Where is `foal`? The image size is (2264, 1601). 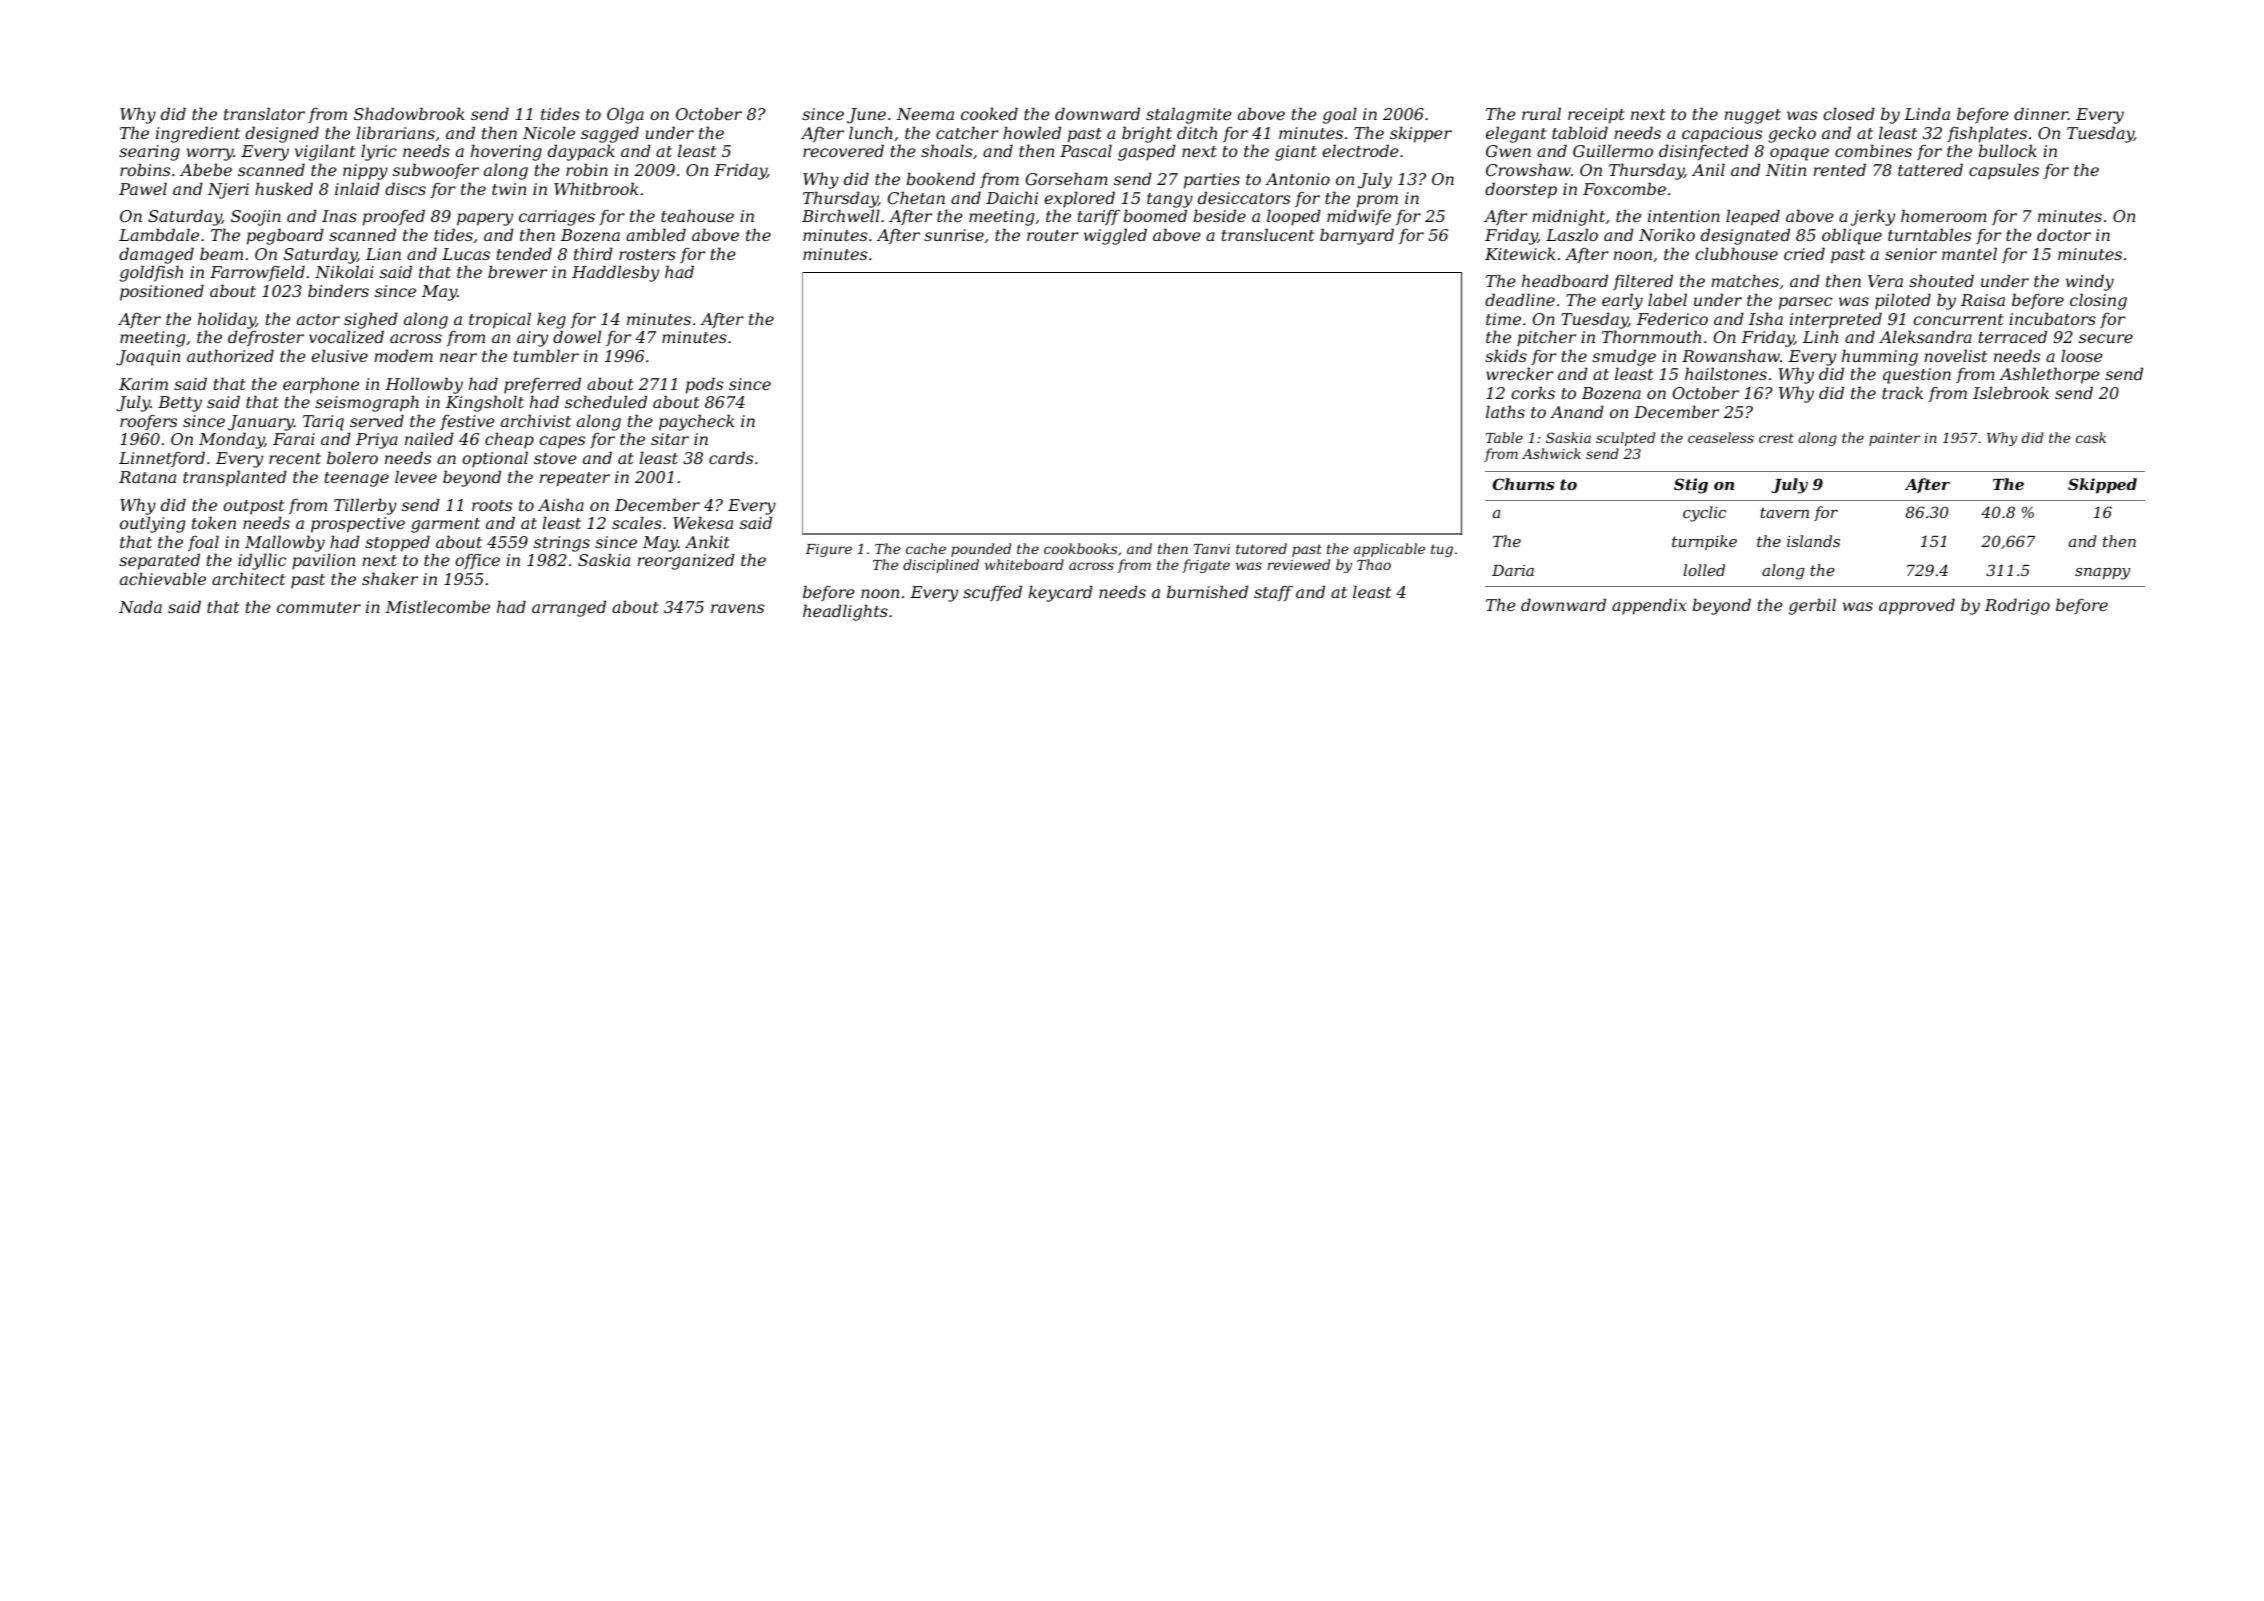
foal is located at coordinates (203, 543).
